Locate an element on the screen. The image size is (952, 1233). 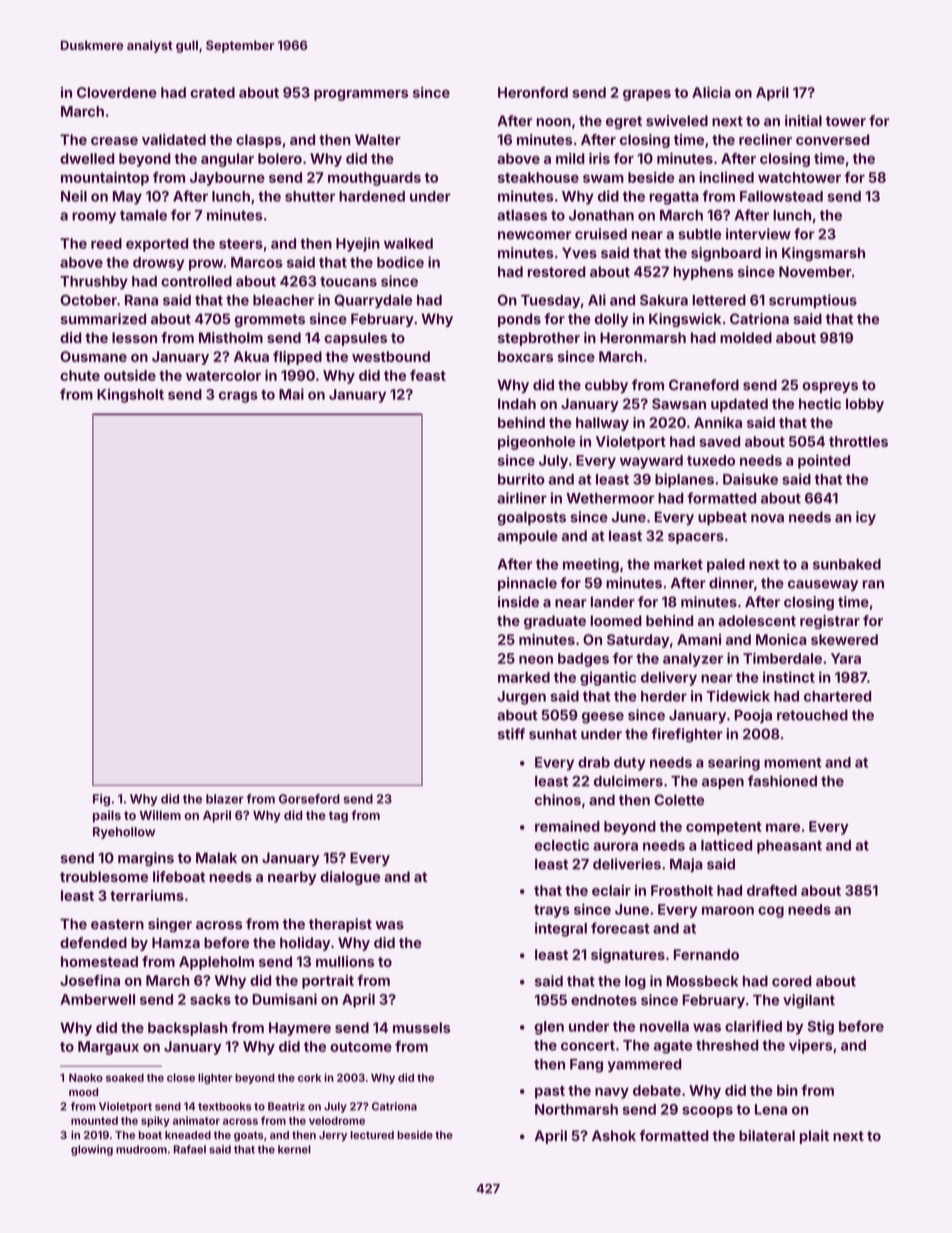
Willem is located at coordinates (160, 815).
